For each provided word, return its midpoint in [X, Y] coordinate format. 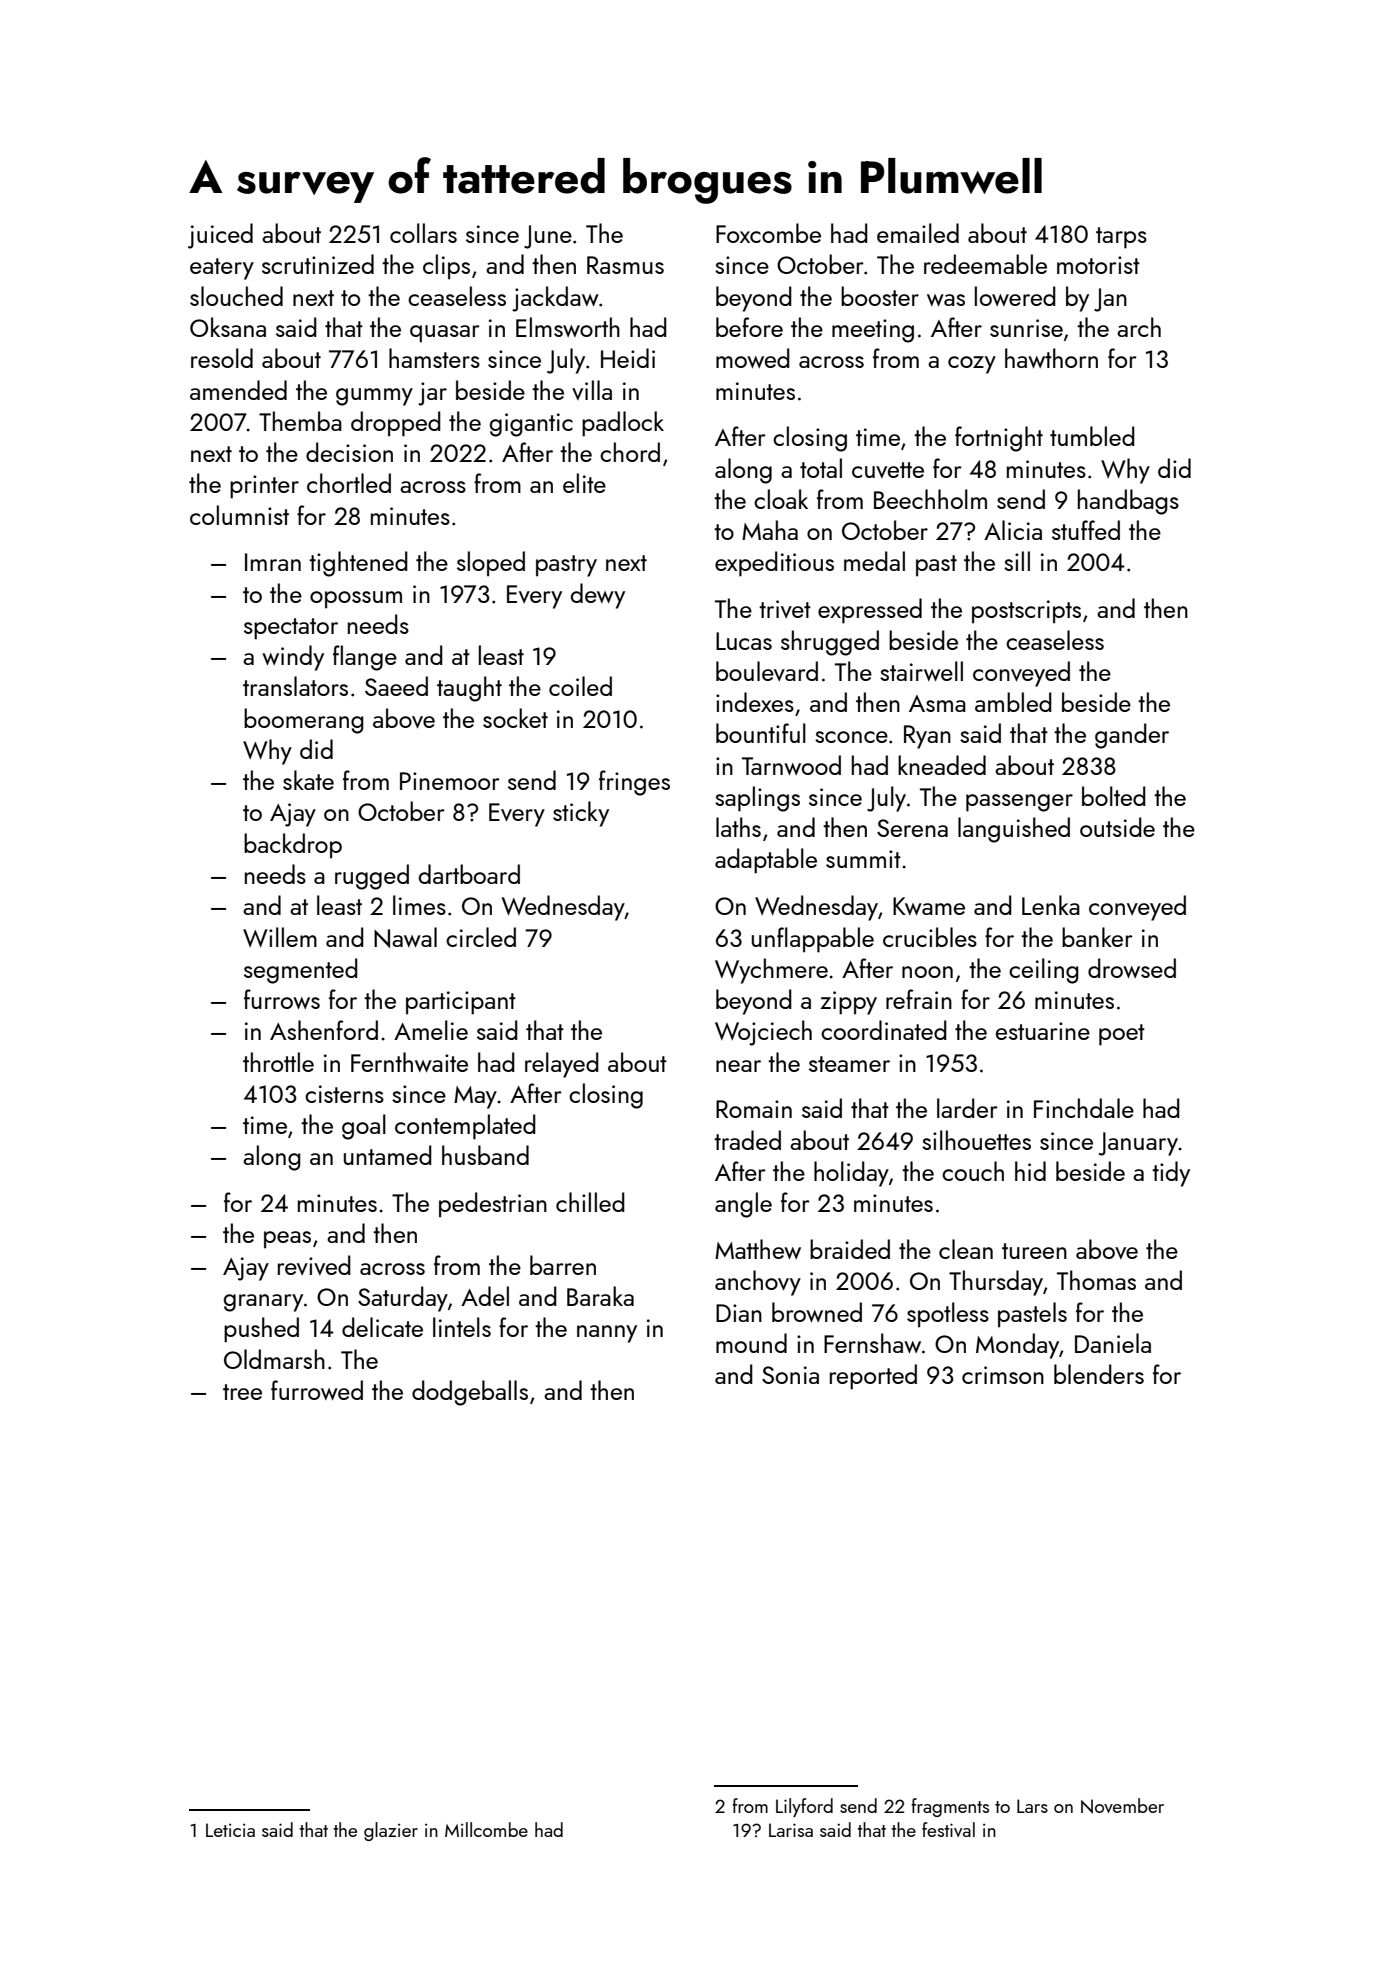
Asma [937, 703]
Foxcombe [768, 233]
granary [263, 1303]
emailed [918, 233]
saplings [757, 799]
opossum [356, 600]
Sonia [790, 1375]
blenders [1099, 1374]
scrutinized [318, 264]
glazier [391, 1831]
